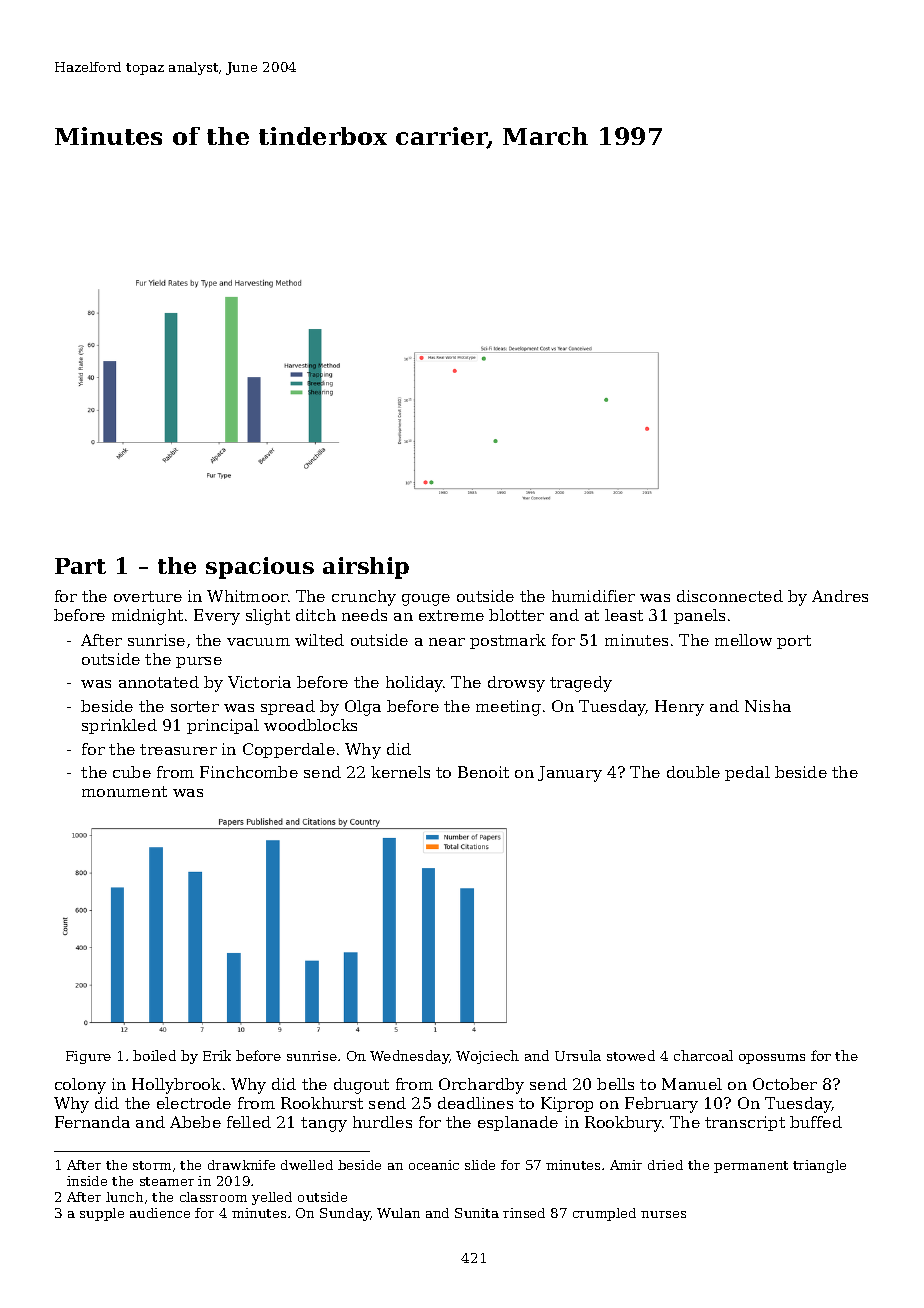 The image size is (924, 1308). I want to click on Andres, so click(840, 596).
